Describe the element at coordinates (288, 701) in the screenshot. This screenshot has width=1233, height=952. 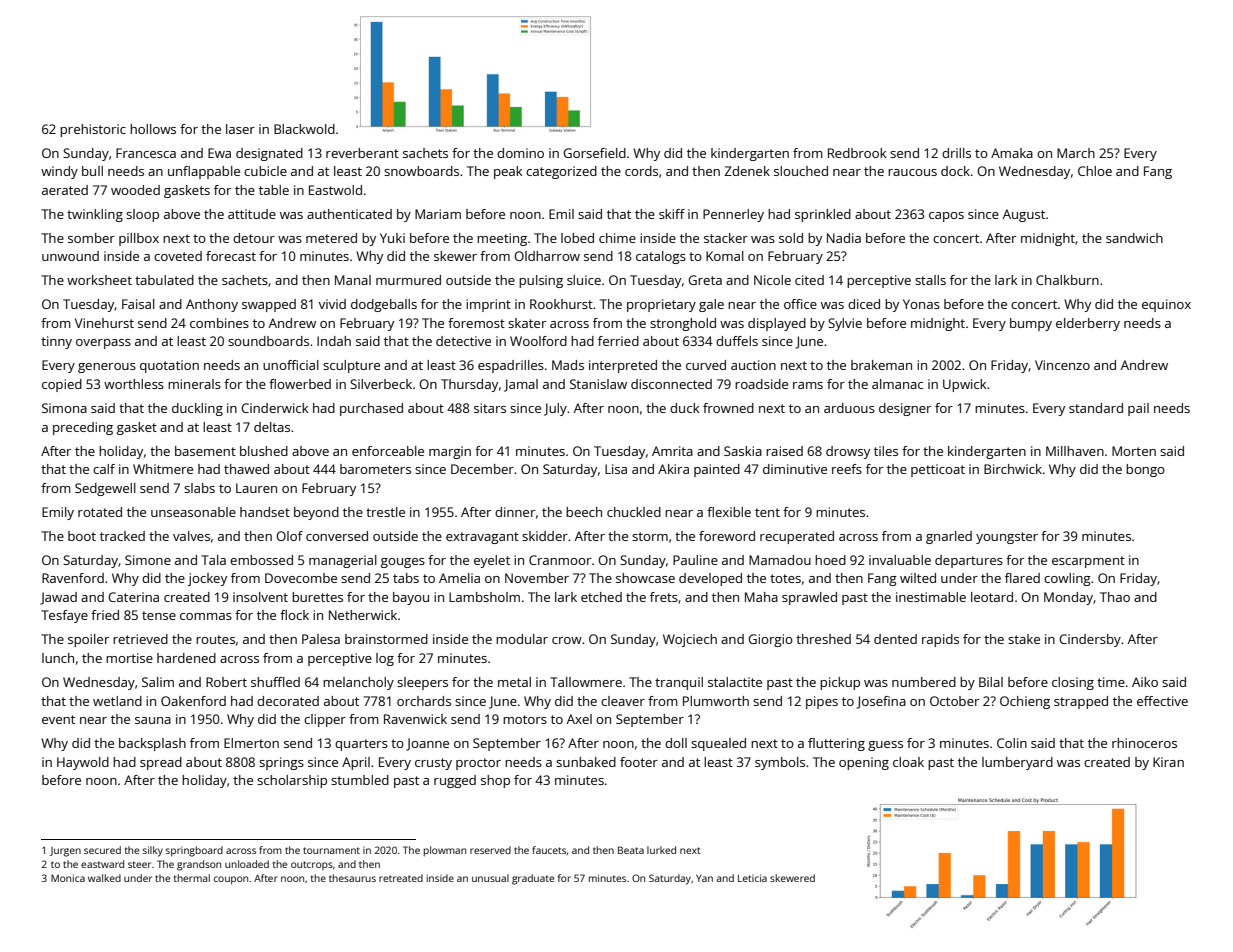
I see `decorated` at that location.
